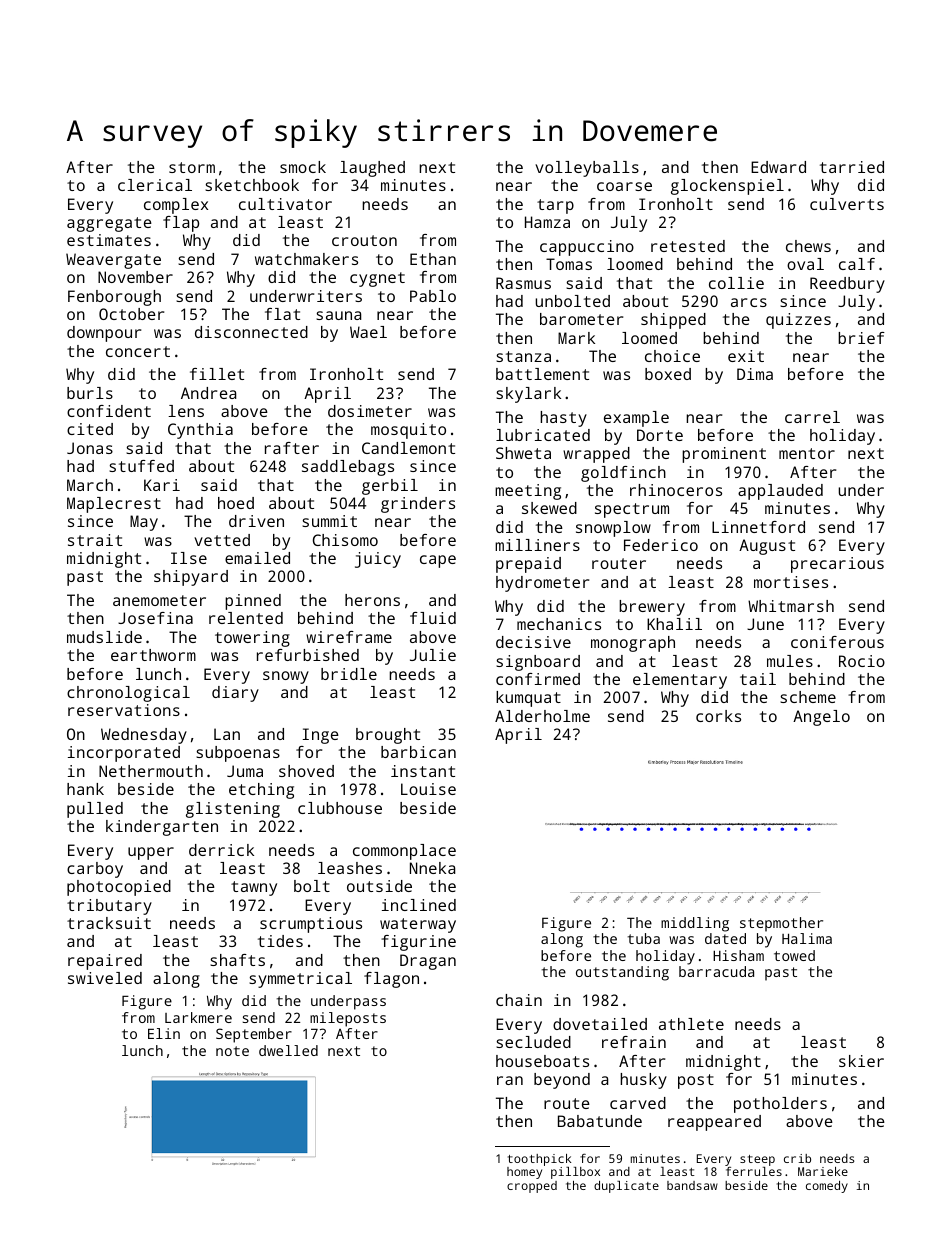 The image size is (952, 1233). What do you see at coordinates (311, 925) in the screenshot?
I see `scrumptious` at bounding box center [311, 925].
